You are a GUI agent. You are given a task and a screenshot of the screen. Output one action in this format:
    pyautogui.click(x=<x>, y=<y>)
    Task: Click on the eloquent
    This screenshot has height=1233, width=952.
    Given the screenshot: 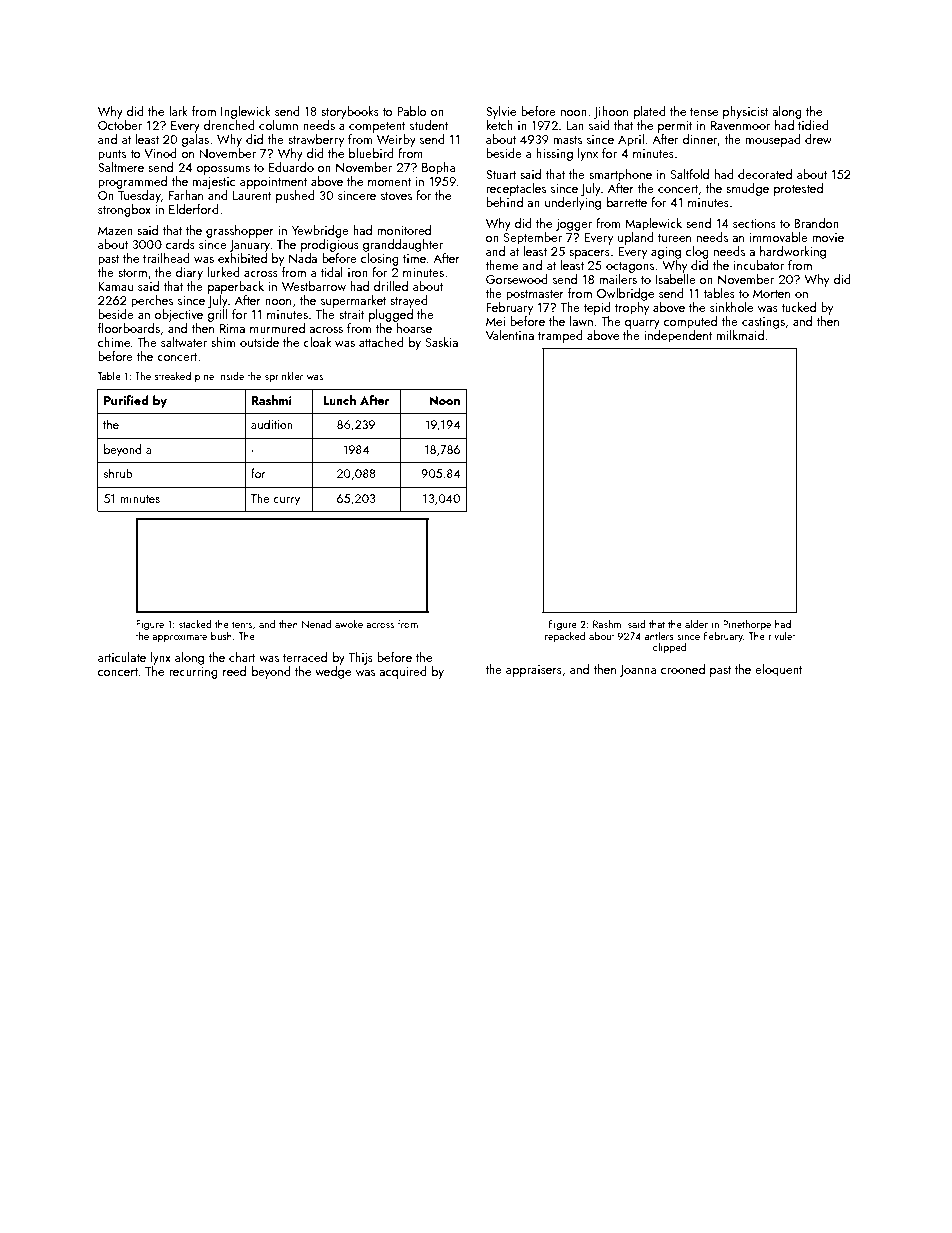 What is the action you would take?
    pyautogui.click(x=779, y=670)
